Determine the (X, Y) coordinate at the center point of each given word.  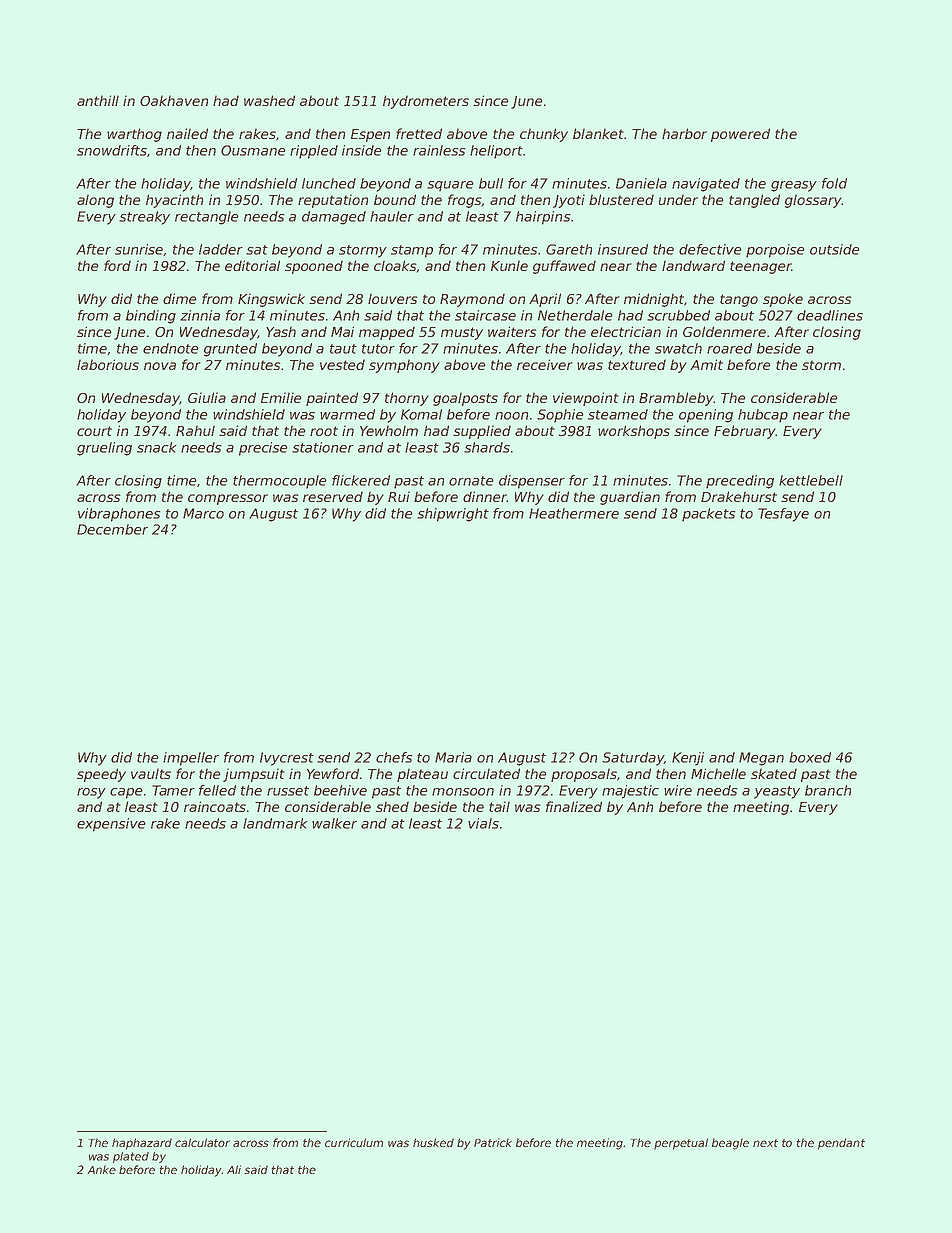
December (112, 529)
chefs (394, 757)
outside (835, 249)
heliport (496, 152)
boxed (810, 757)
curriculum (354, 1142)
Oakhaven (174, 100)
